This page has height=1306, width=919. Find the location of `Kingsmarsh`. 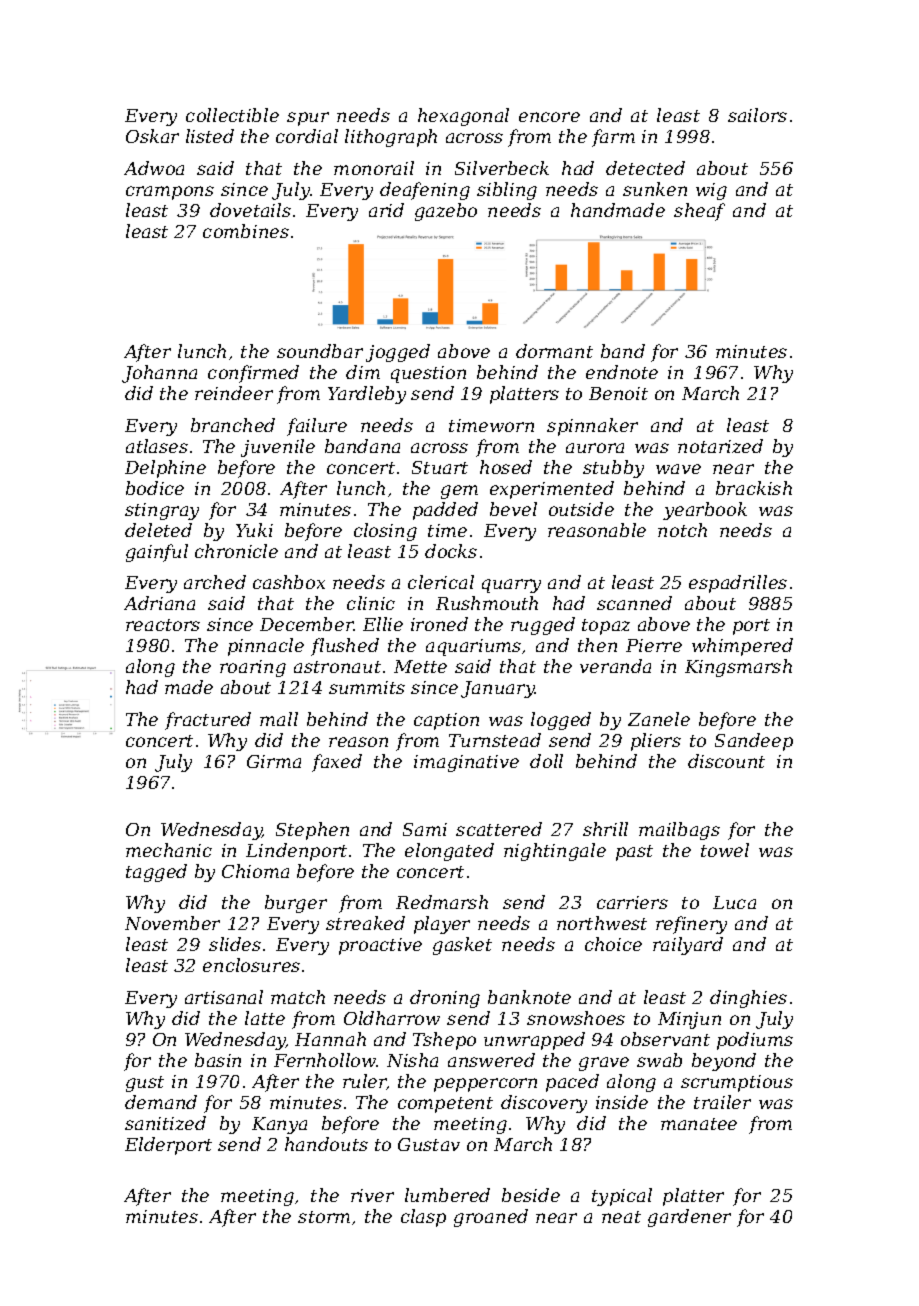

Kingsmarsh is located at coordinates (738, 668).
